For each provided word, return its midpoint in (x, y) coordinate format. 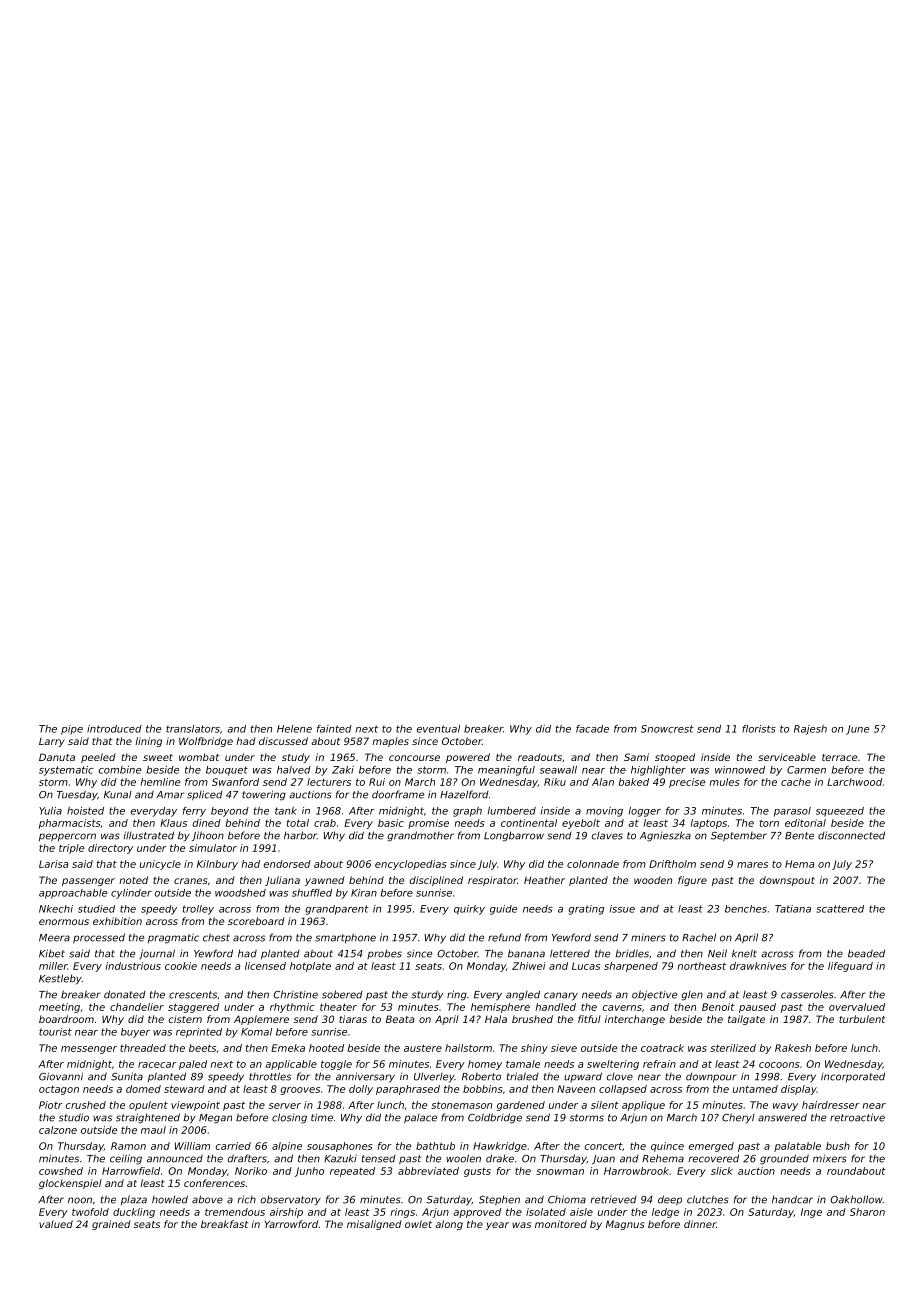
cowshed (61, 1171)
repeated (352, 1172)
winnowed (740, 770)
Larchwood (854, 782)
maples (390, 742)
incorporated (853, 1077)
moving (604, 812)
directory (110, 849)
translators (193, 729)
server (285, 1106)
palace (420, 1119)
